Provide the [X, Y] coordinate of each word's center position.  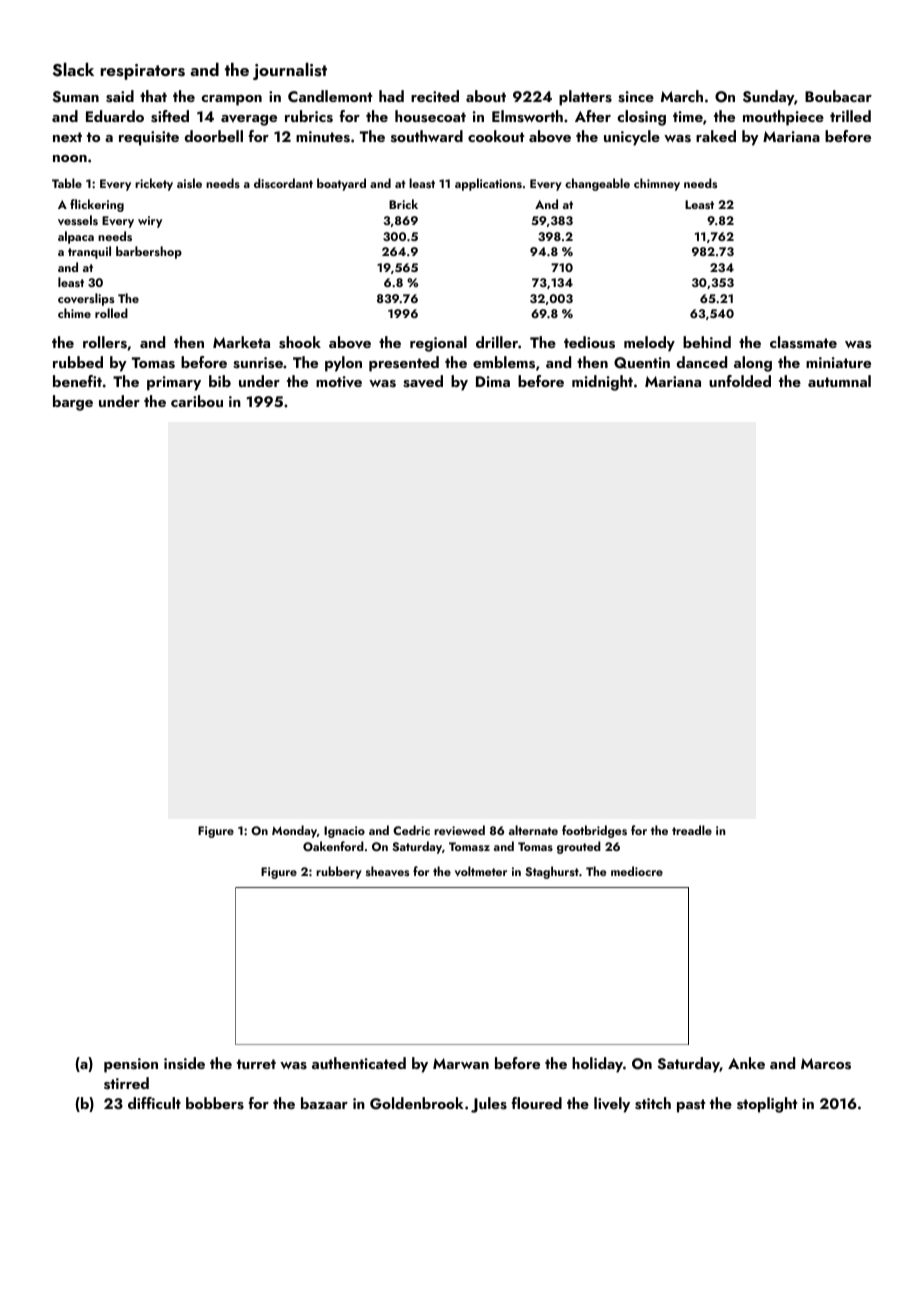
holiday [597, 1065]
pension [131, 1065]
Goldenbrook [416, 1103]
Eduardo [115, 116]
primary [174, 383]
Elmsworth [527, 116]
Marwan [461, 1063]
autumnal [839, 381]
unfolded [740, 381]
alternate [533, 830]
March [682, 96]
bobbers [215, 1103]
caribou [197, 401]
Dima [493, 381]
